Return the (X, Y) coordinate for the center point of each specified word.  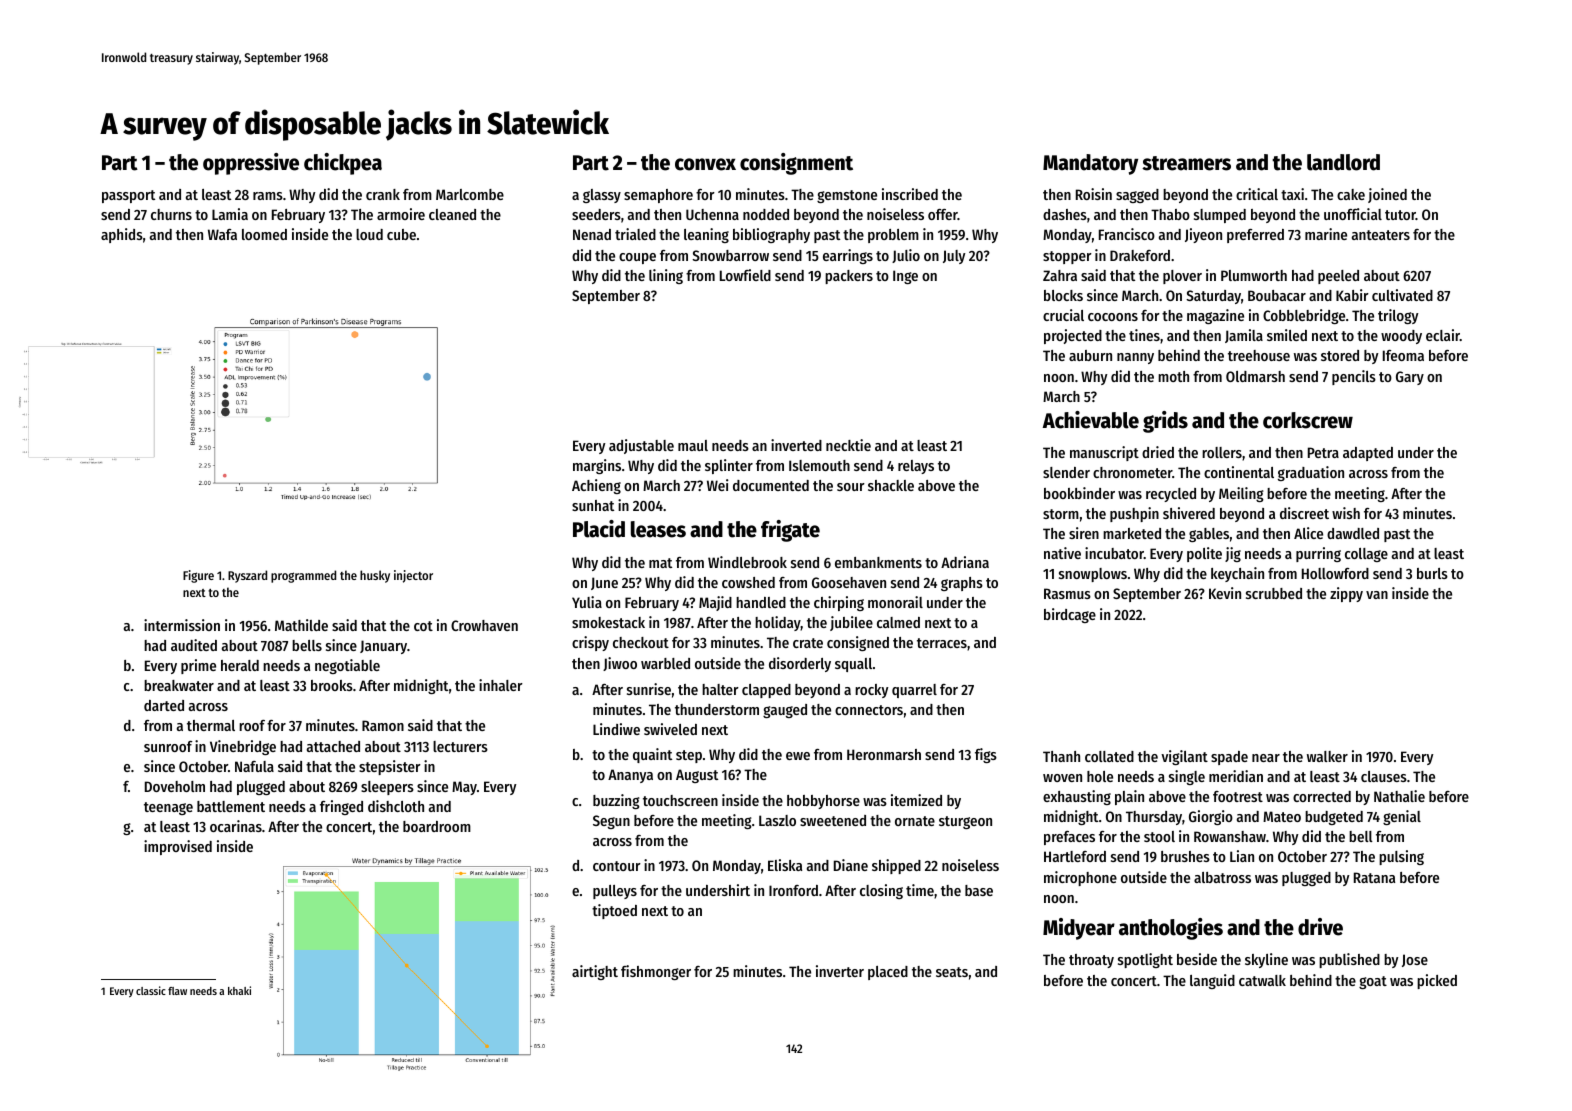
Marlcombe (470, 194)
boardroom (437, 826)
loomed (264, 234)
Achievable (1091, 420)
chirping (839, 603)
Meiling (1241, 494)
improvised (178, 847)
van (1377, 595)
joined (1387, 195)
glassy (602, 196)
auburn (1090, 355)
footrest (1238, 796)
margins (597, 466)
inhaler (501, 685)
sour (851, 487)
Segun (611, 822)
